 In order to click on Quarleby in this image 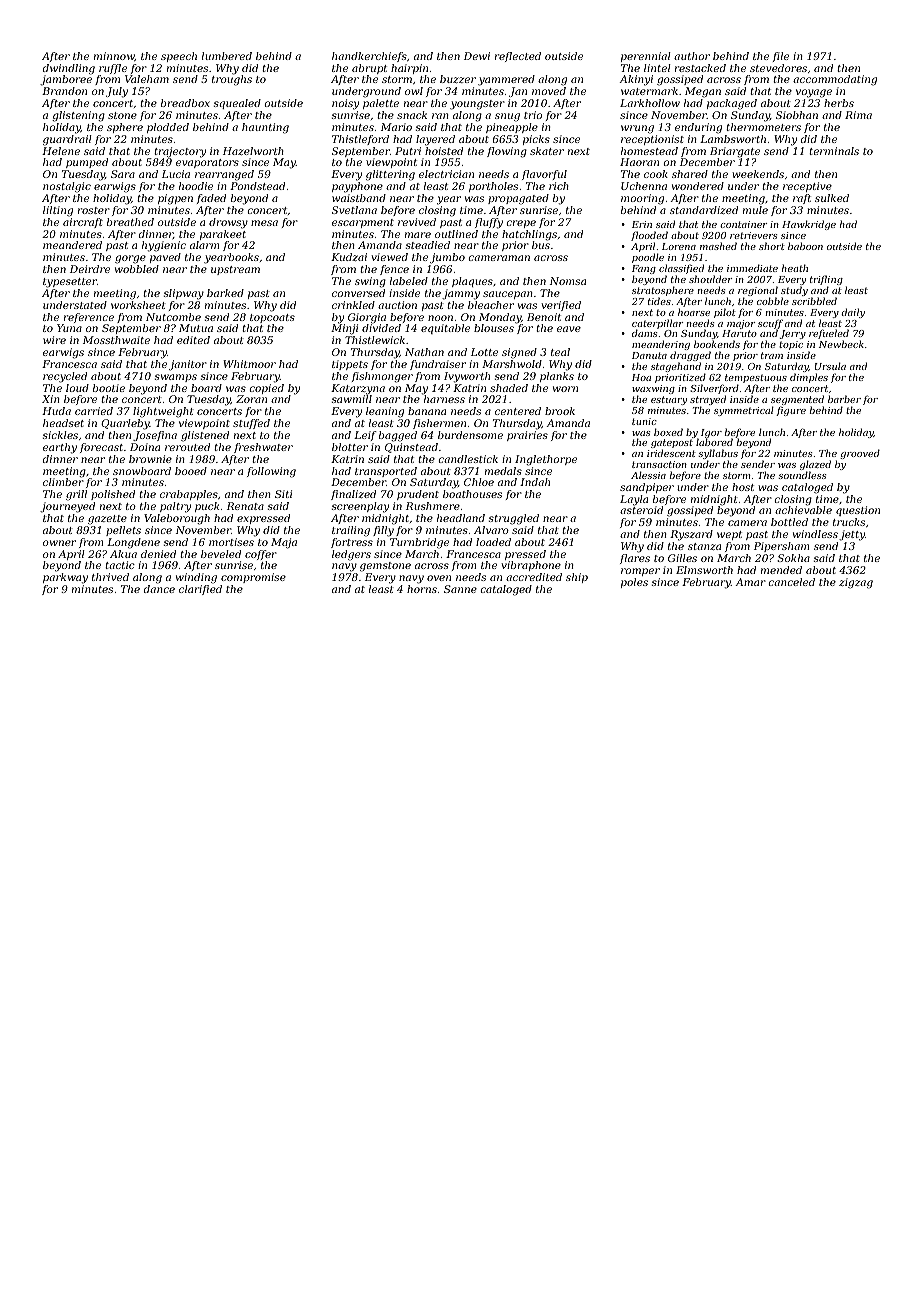, I will do `click(125, 424)`.
